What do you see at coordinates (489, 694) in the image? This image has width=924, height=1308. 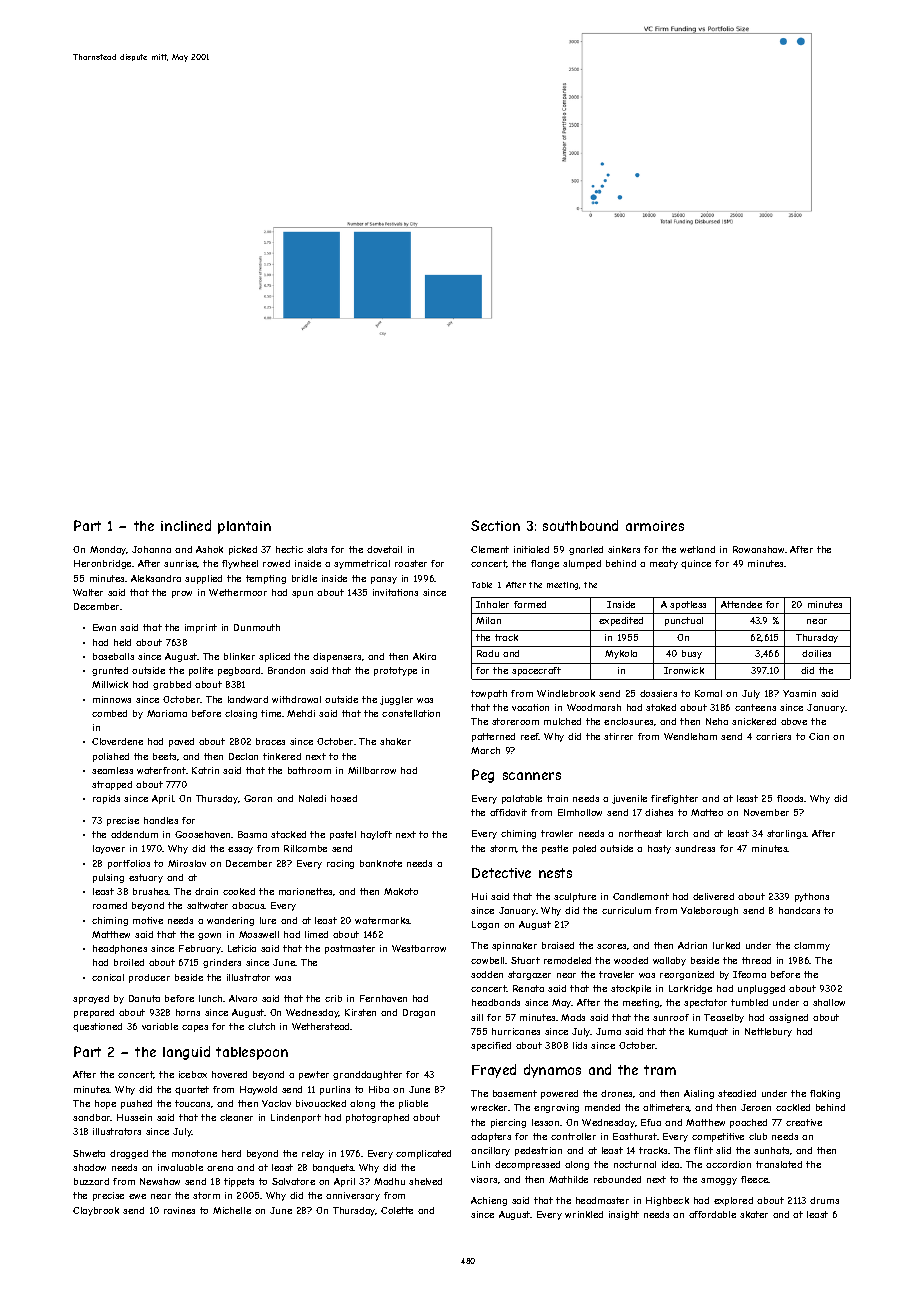 I see `towpath` at bounding box center [489, 694].
